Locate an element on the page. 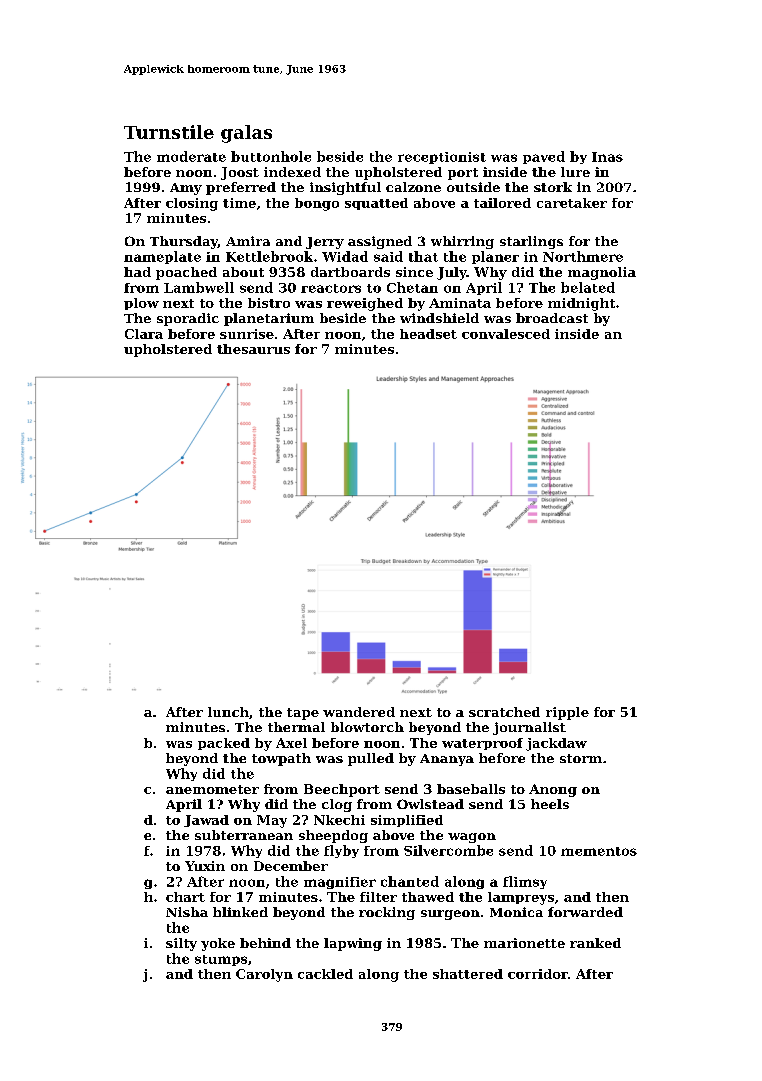 The width and height of the image is (762, 1081). wandered is located at coordinates (359, 712).
